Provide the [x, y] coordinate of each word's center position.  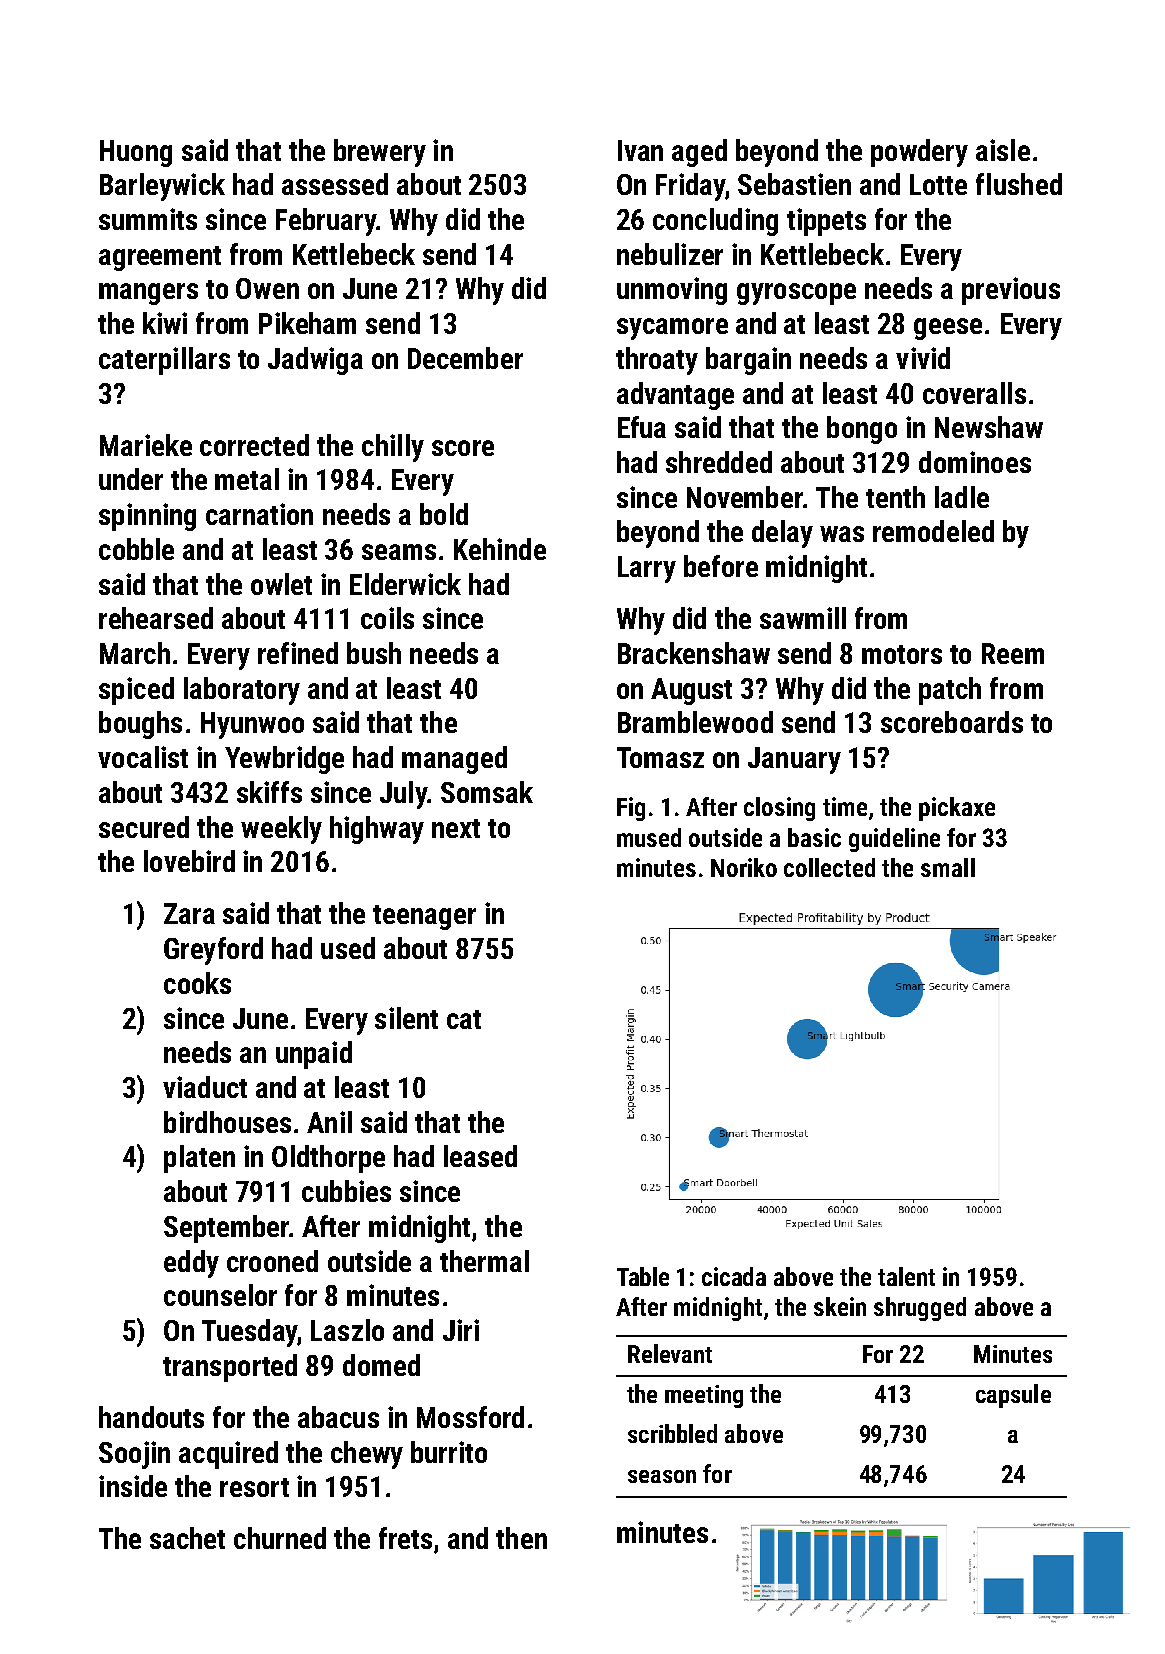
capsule [1013, 1396]
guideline [894, 840]
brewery [380, 153]
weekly [281, 830]
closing [779, 809]
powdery [919, 153]
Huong [136, 153]
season [662, 1476]
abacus [338, 1417]
